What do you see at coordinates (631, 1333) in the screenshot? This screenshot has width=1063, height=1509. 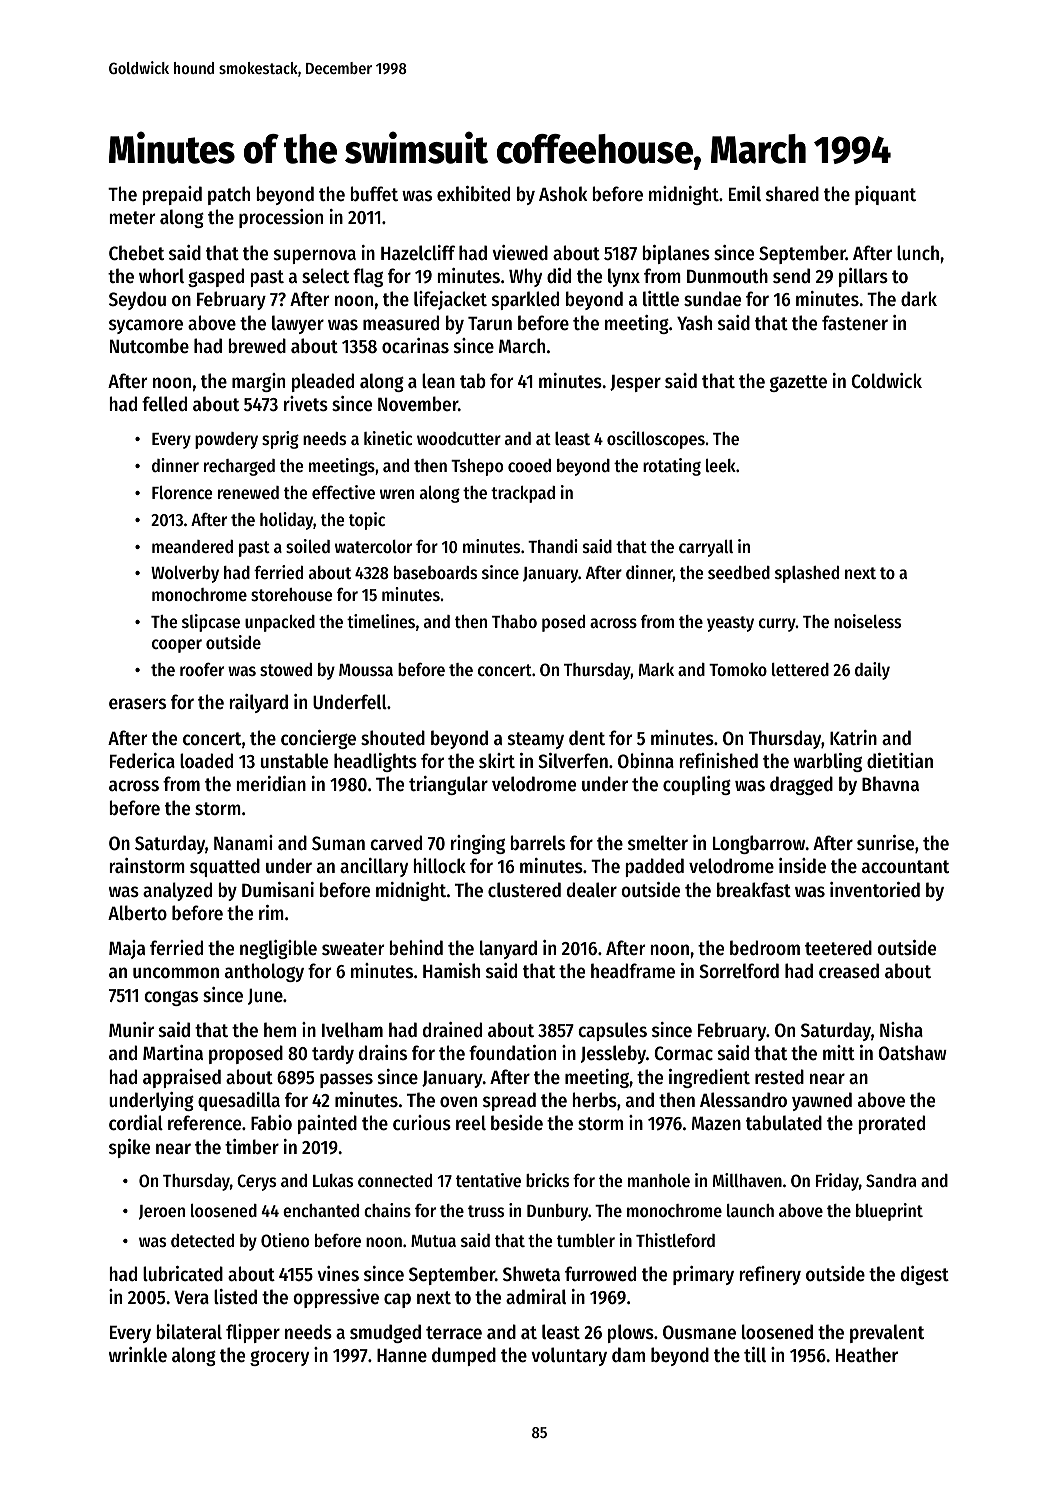 I see `plows` at bounding box center [631, 1333].
